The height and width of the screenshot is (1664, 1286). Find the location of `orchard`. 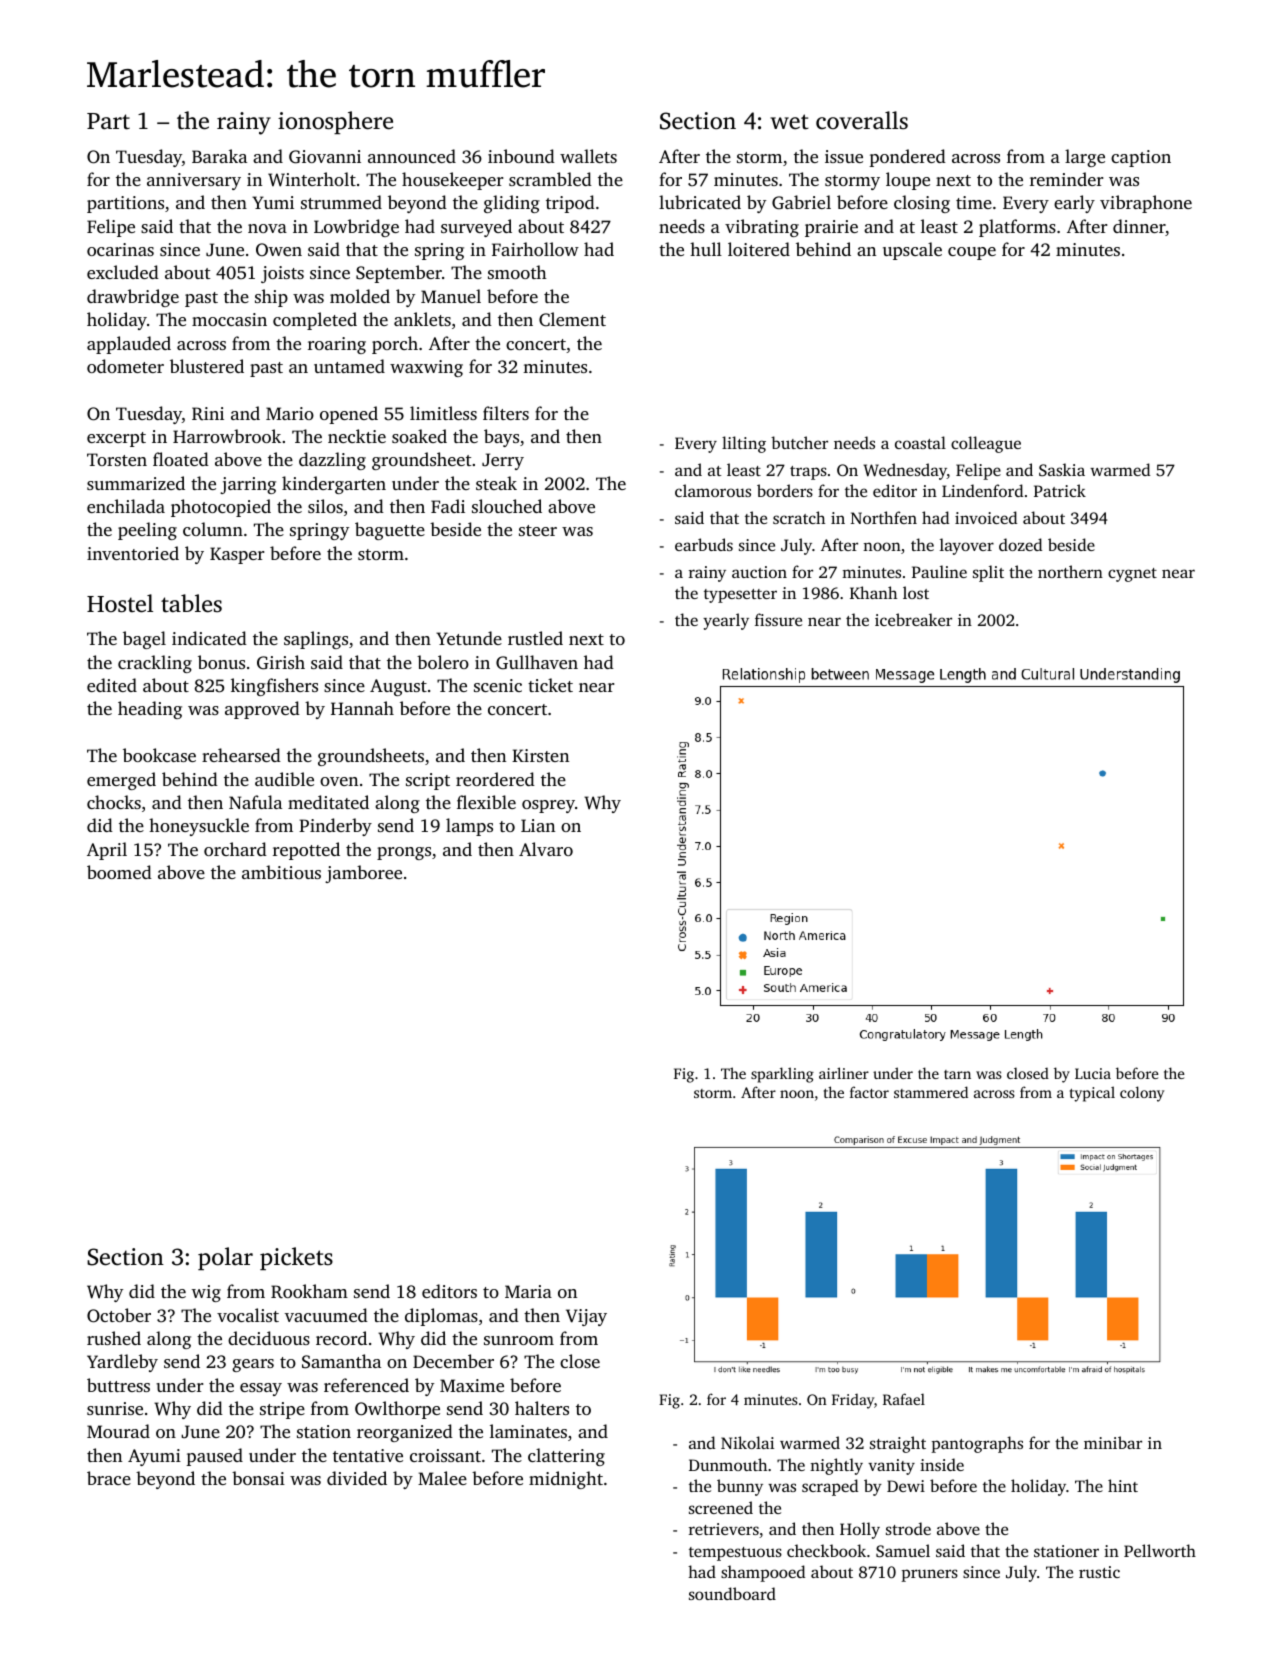

orchard is located at coordinates (235, 849).
